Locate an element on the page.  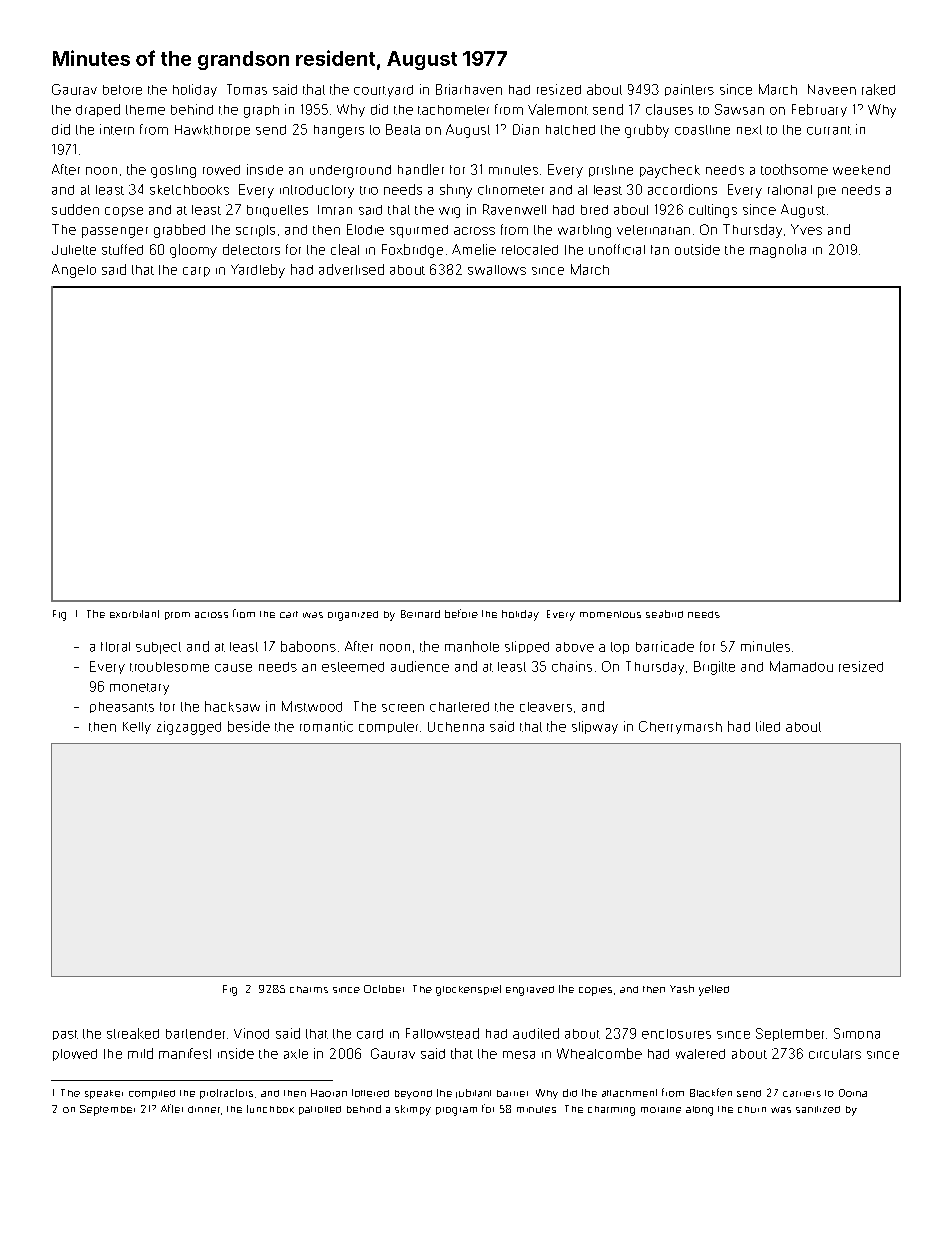
Mamadou is located at coordinates (801, 666).
